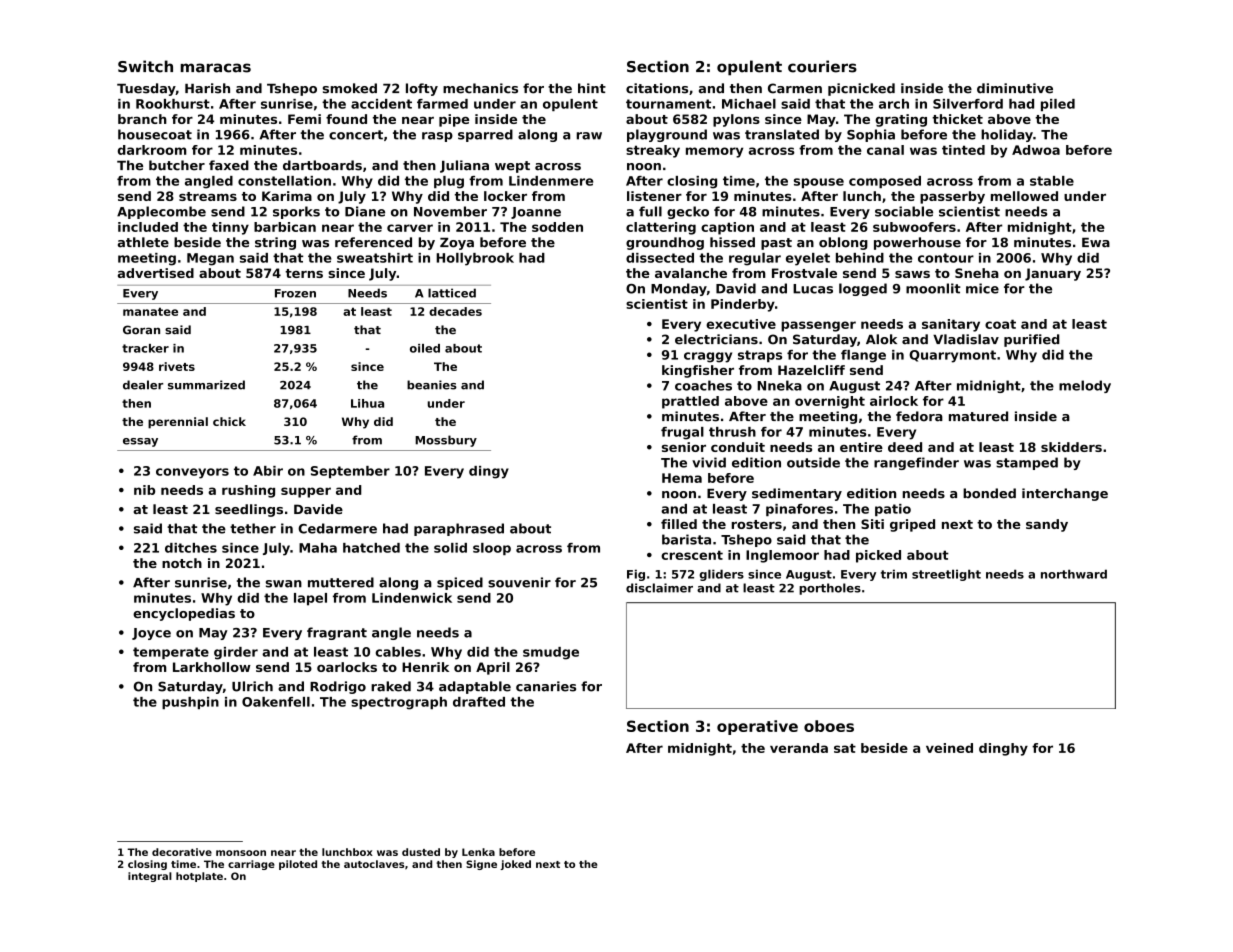 The image size is (1233, 952). What do you see at coordinates (885, 182) in the page?
I see `composed` at bounding box center [885, 182].
